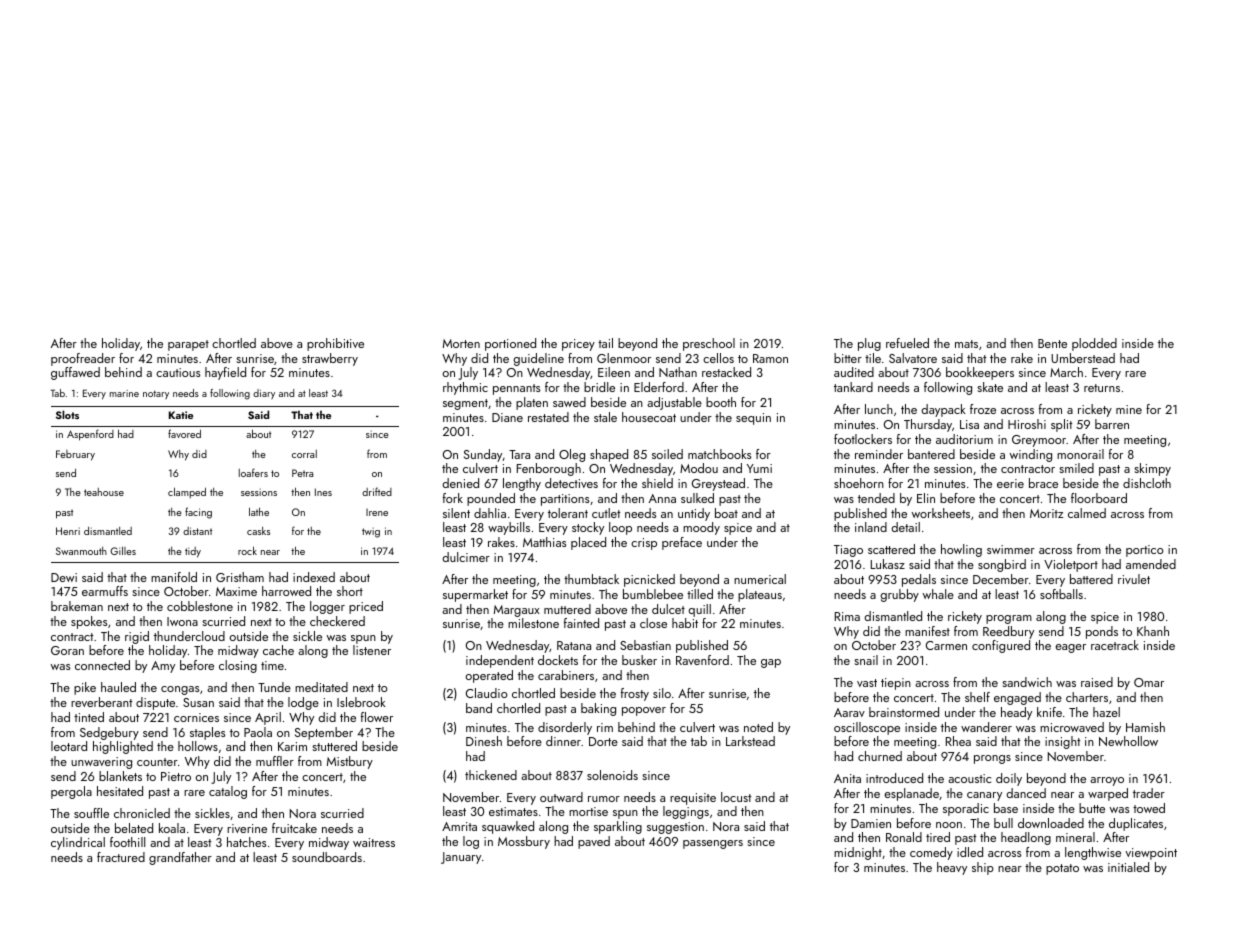  What do you see at coordinates (871, 823) in the screenshot?
I see `Damien` at bounding box center [871, 823].
